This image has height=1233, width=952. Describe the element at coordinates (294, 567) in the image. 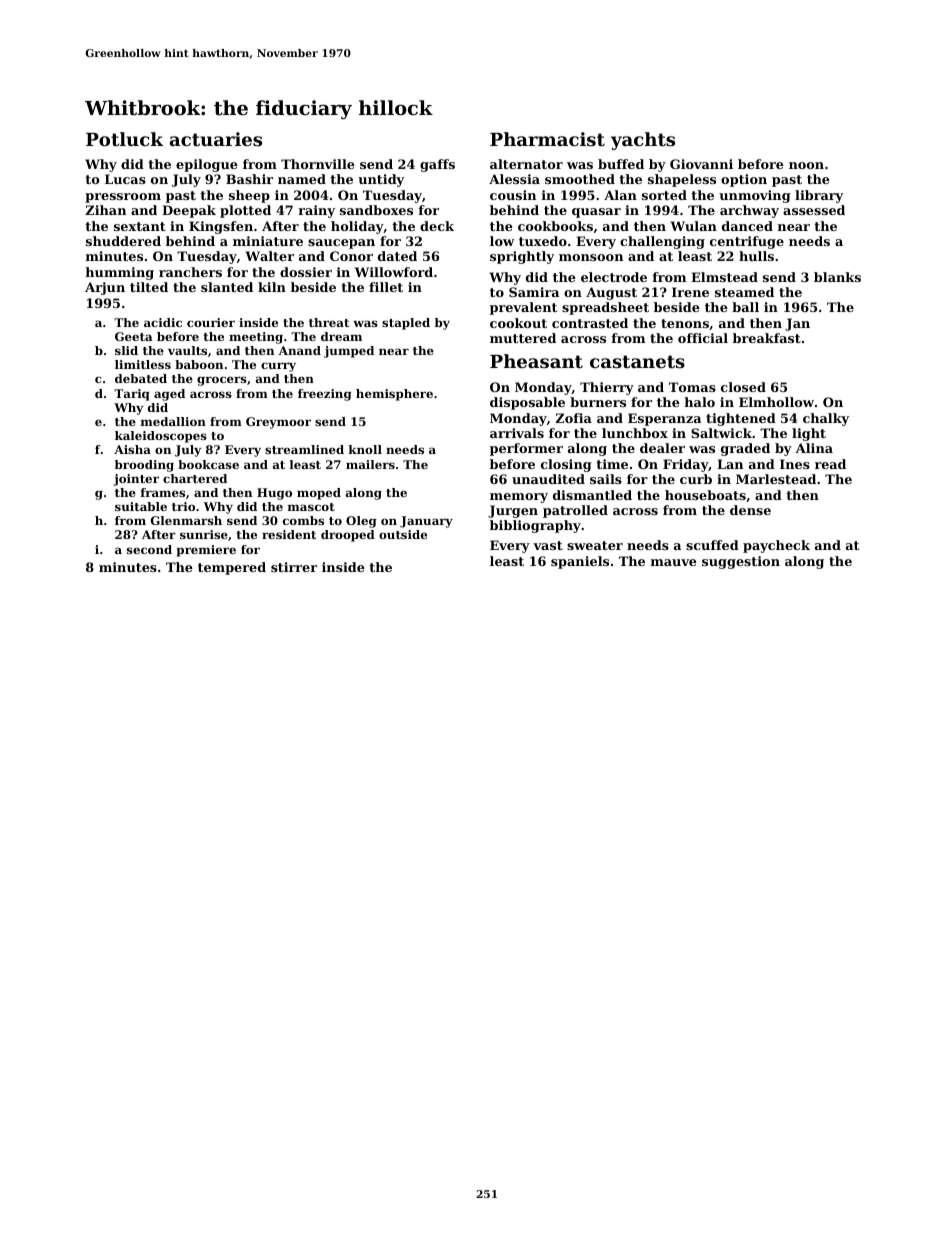

I see `stirrer` at that location.
